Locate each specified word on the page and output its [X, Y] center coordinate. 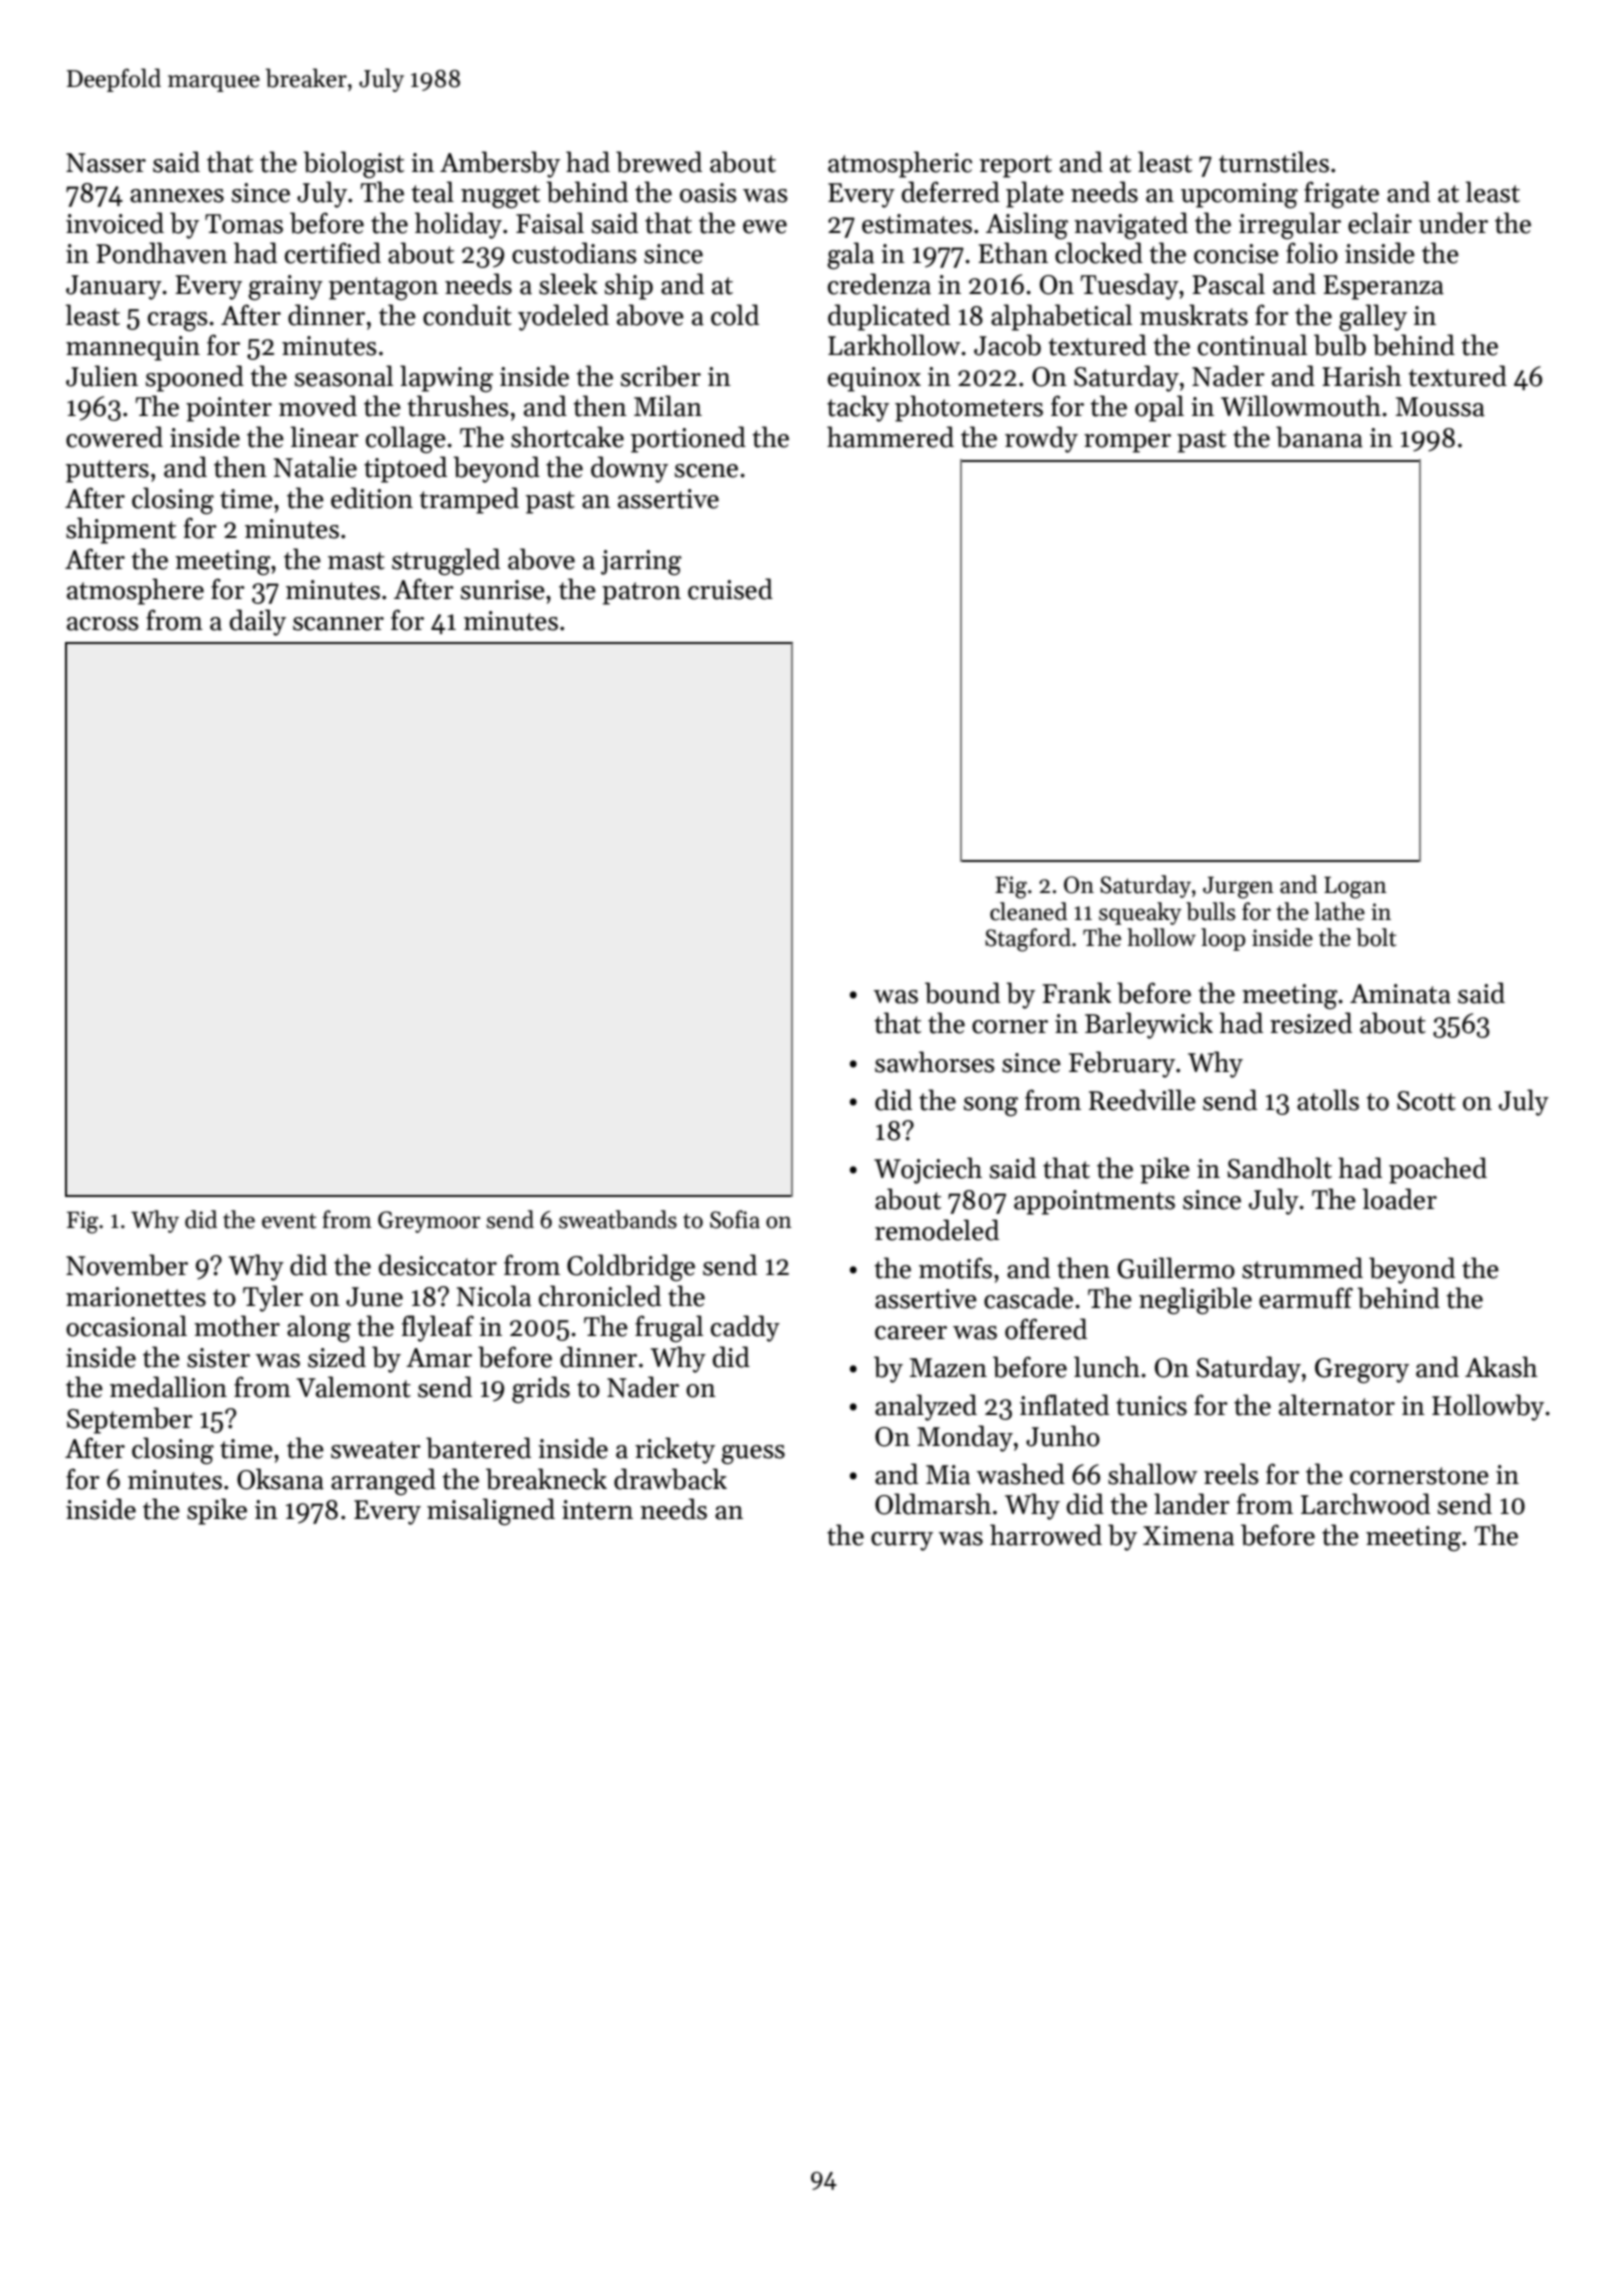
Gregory [1362, 1370]
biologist [353, 164]
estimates [917, 224]
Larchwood [1365, 1504]
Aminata [1400, 994]
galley [1373, 317]
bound [962, 993]
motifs [955, 1268]
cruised [730, 589]
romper [1127, 443]
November [127, 1265]
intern [597, 1510]
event [289, 1221]
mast [356, 561]
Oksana [280, 1479]
